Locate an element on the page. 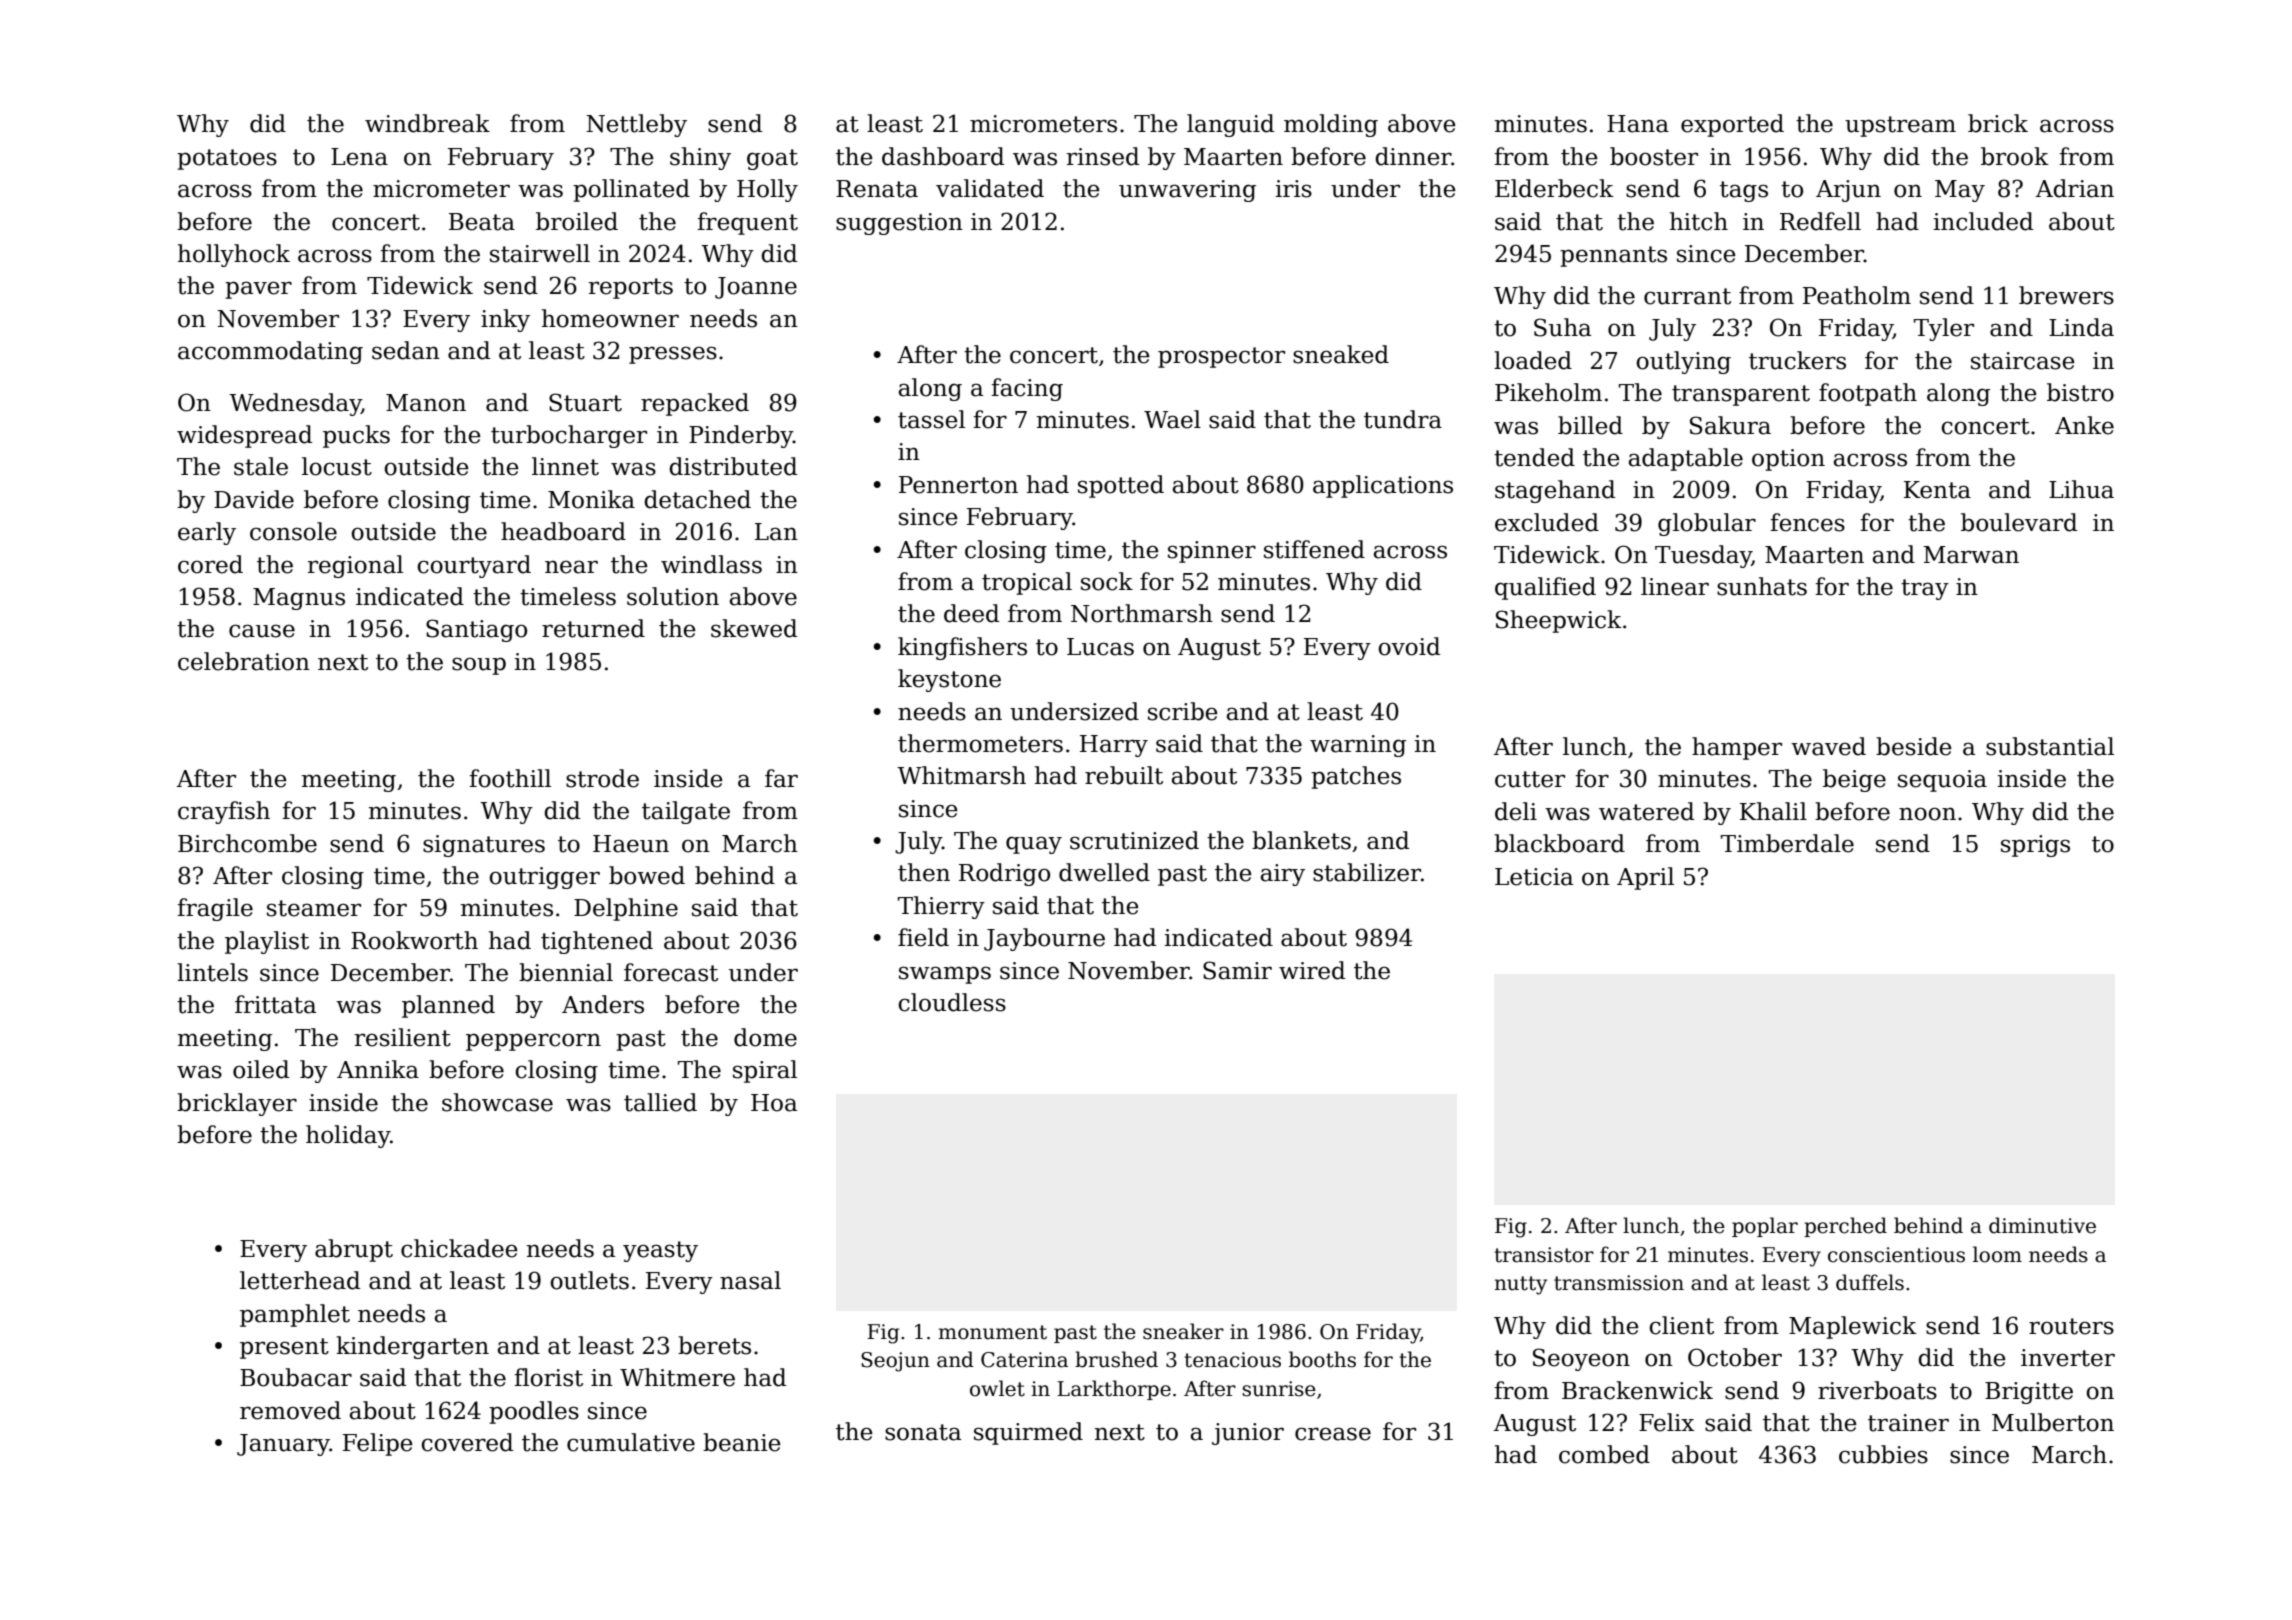 The height and width of the page is (1620, 2292). ovoid is located at coordinates (1409, 646).
